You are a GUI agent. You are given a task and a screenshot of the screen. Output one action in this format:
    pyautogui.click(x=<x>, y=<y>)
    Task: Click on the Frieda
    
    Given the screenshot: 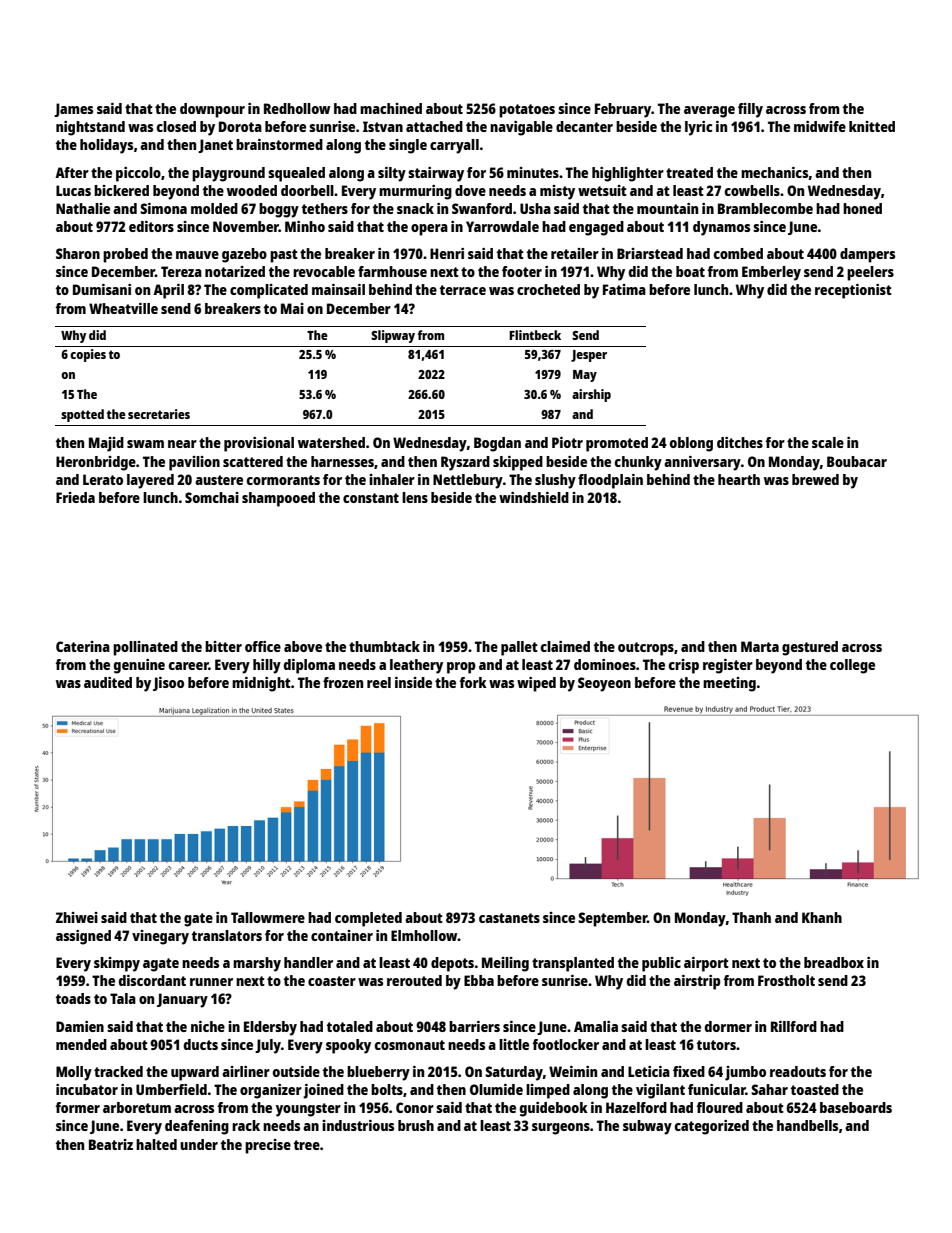 What is the action you would take?
    pyautogui.click(x=75, y=497)
